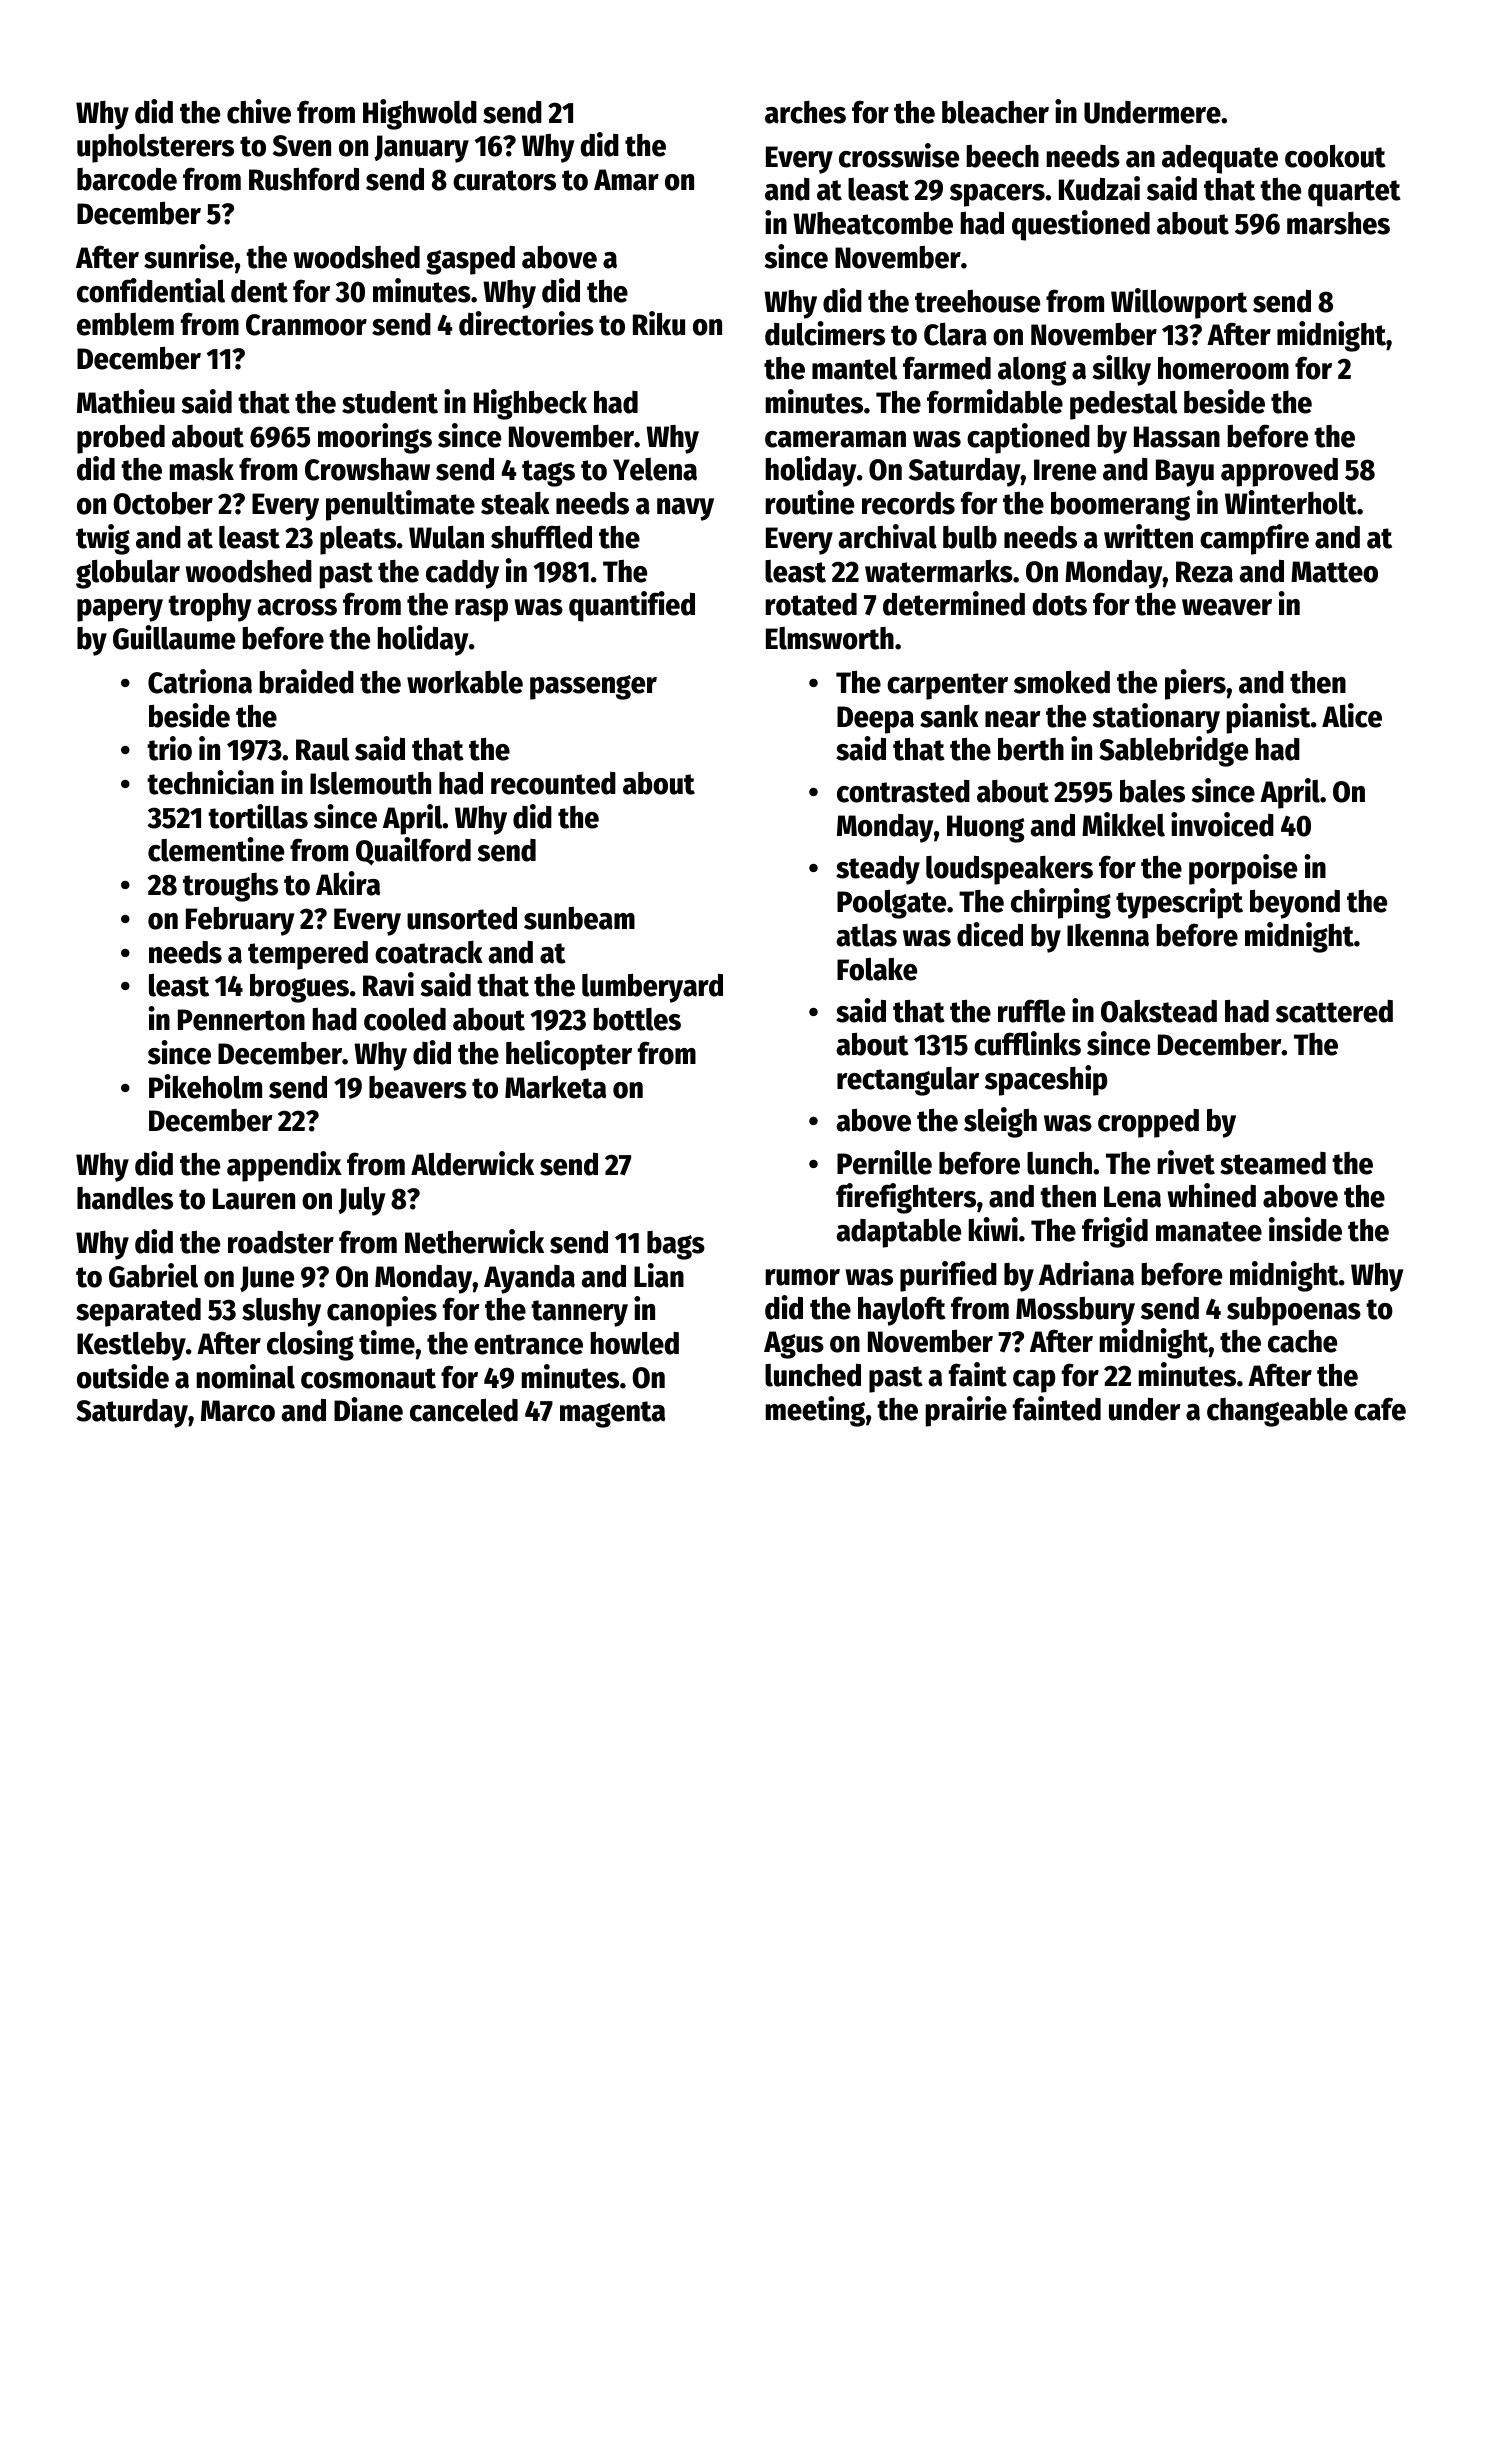 Image resolution: width=1496 pixels, height=2464 pixels. Describe the element at coordinates (593, 687) in the document. I see `passenger` at that location.
